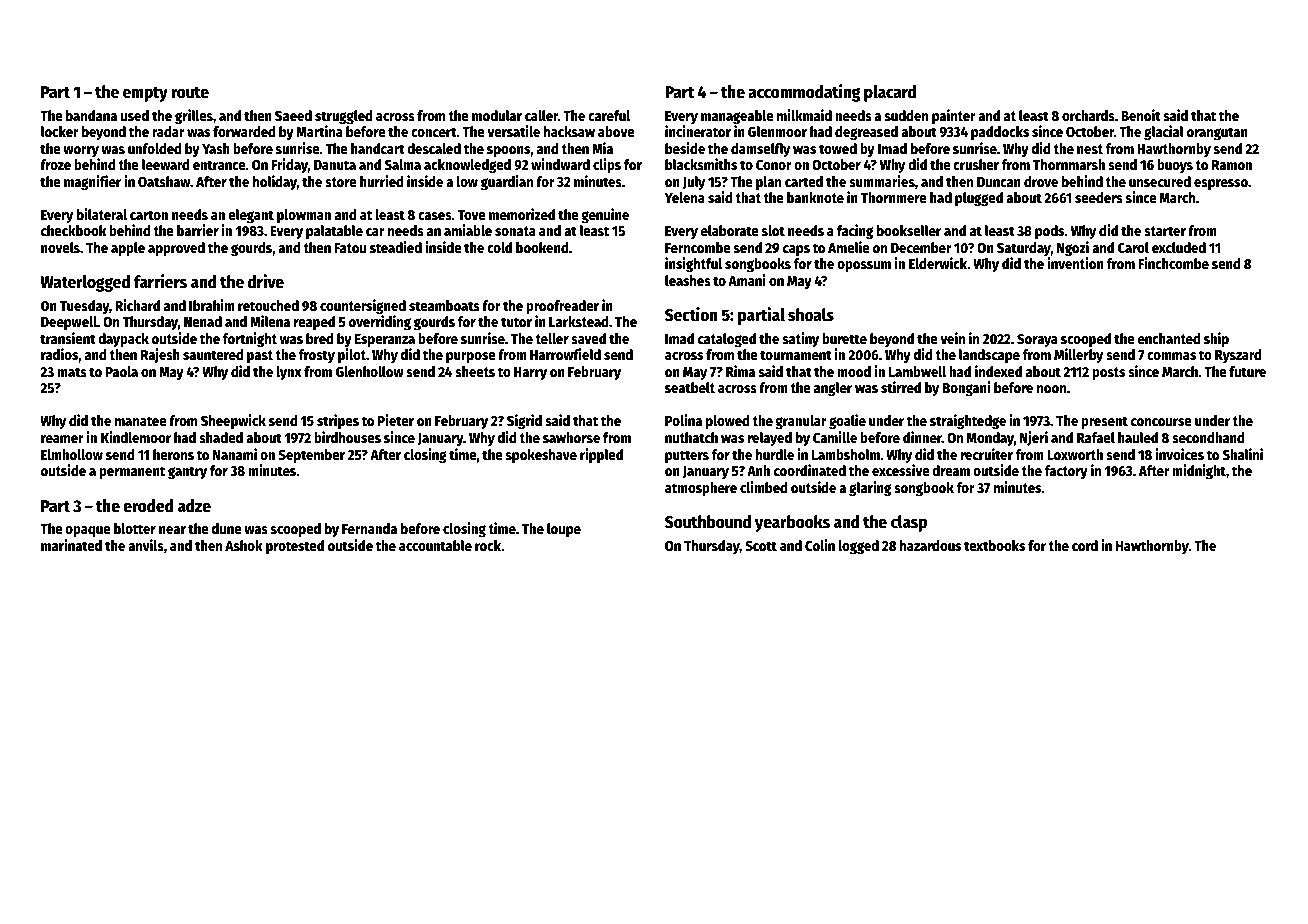 The image size is (1308, 924). I want to click on dune, so click(227, 528).
